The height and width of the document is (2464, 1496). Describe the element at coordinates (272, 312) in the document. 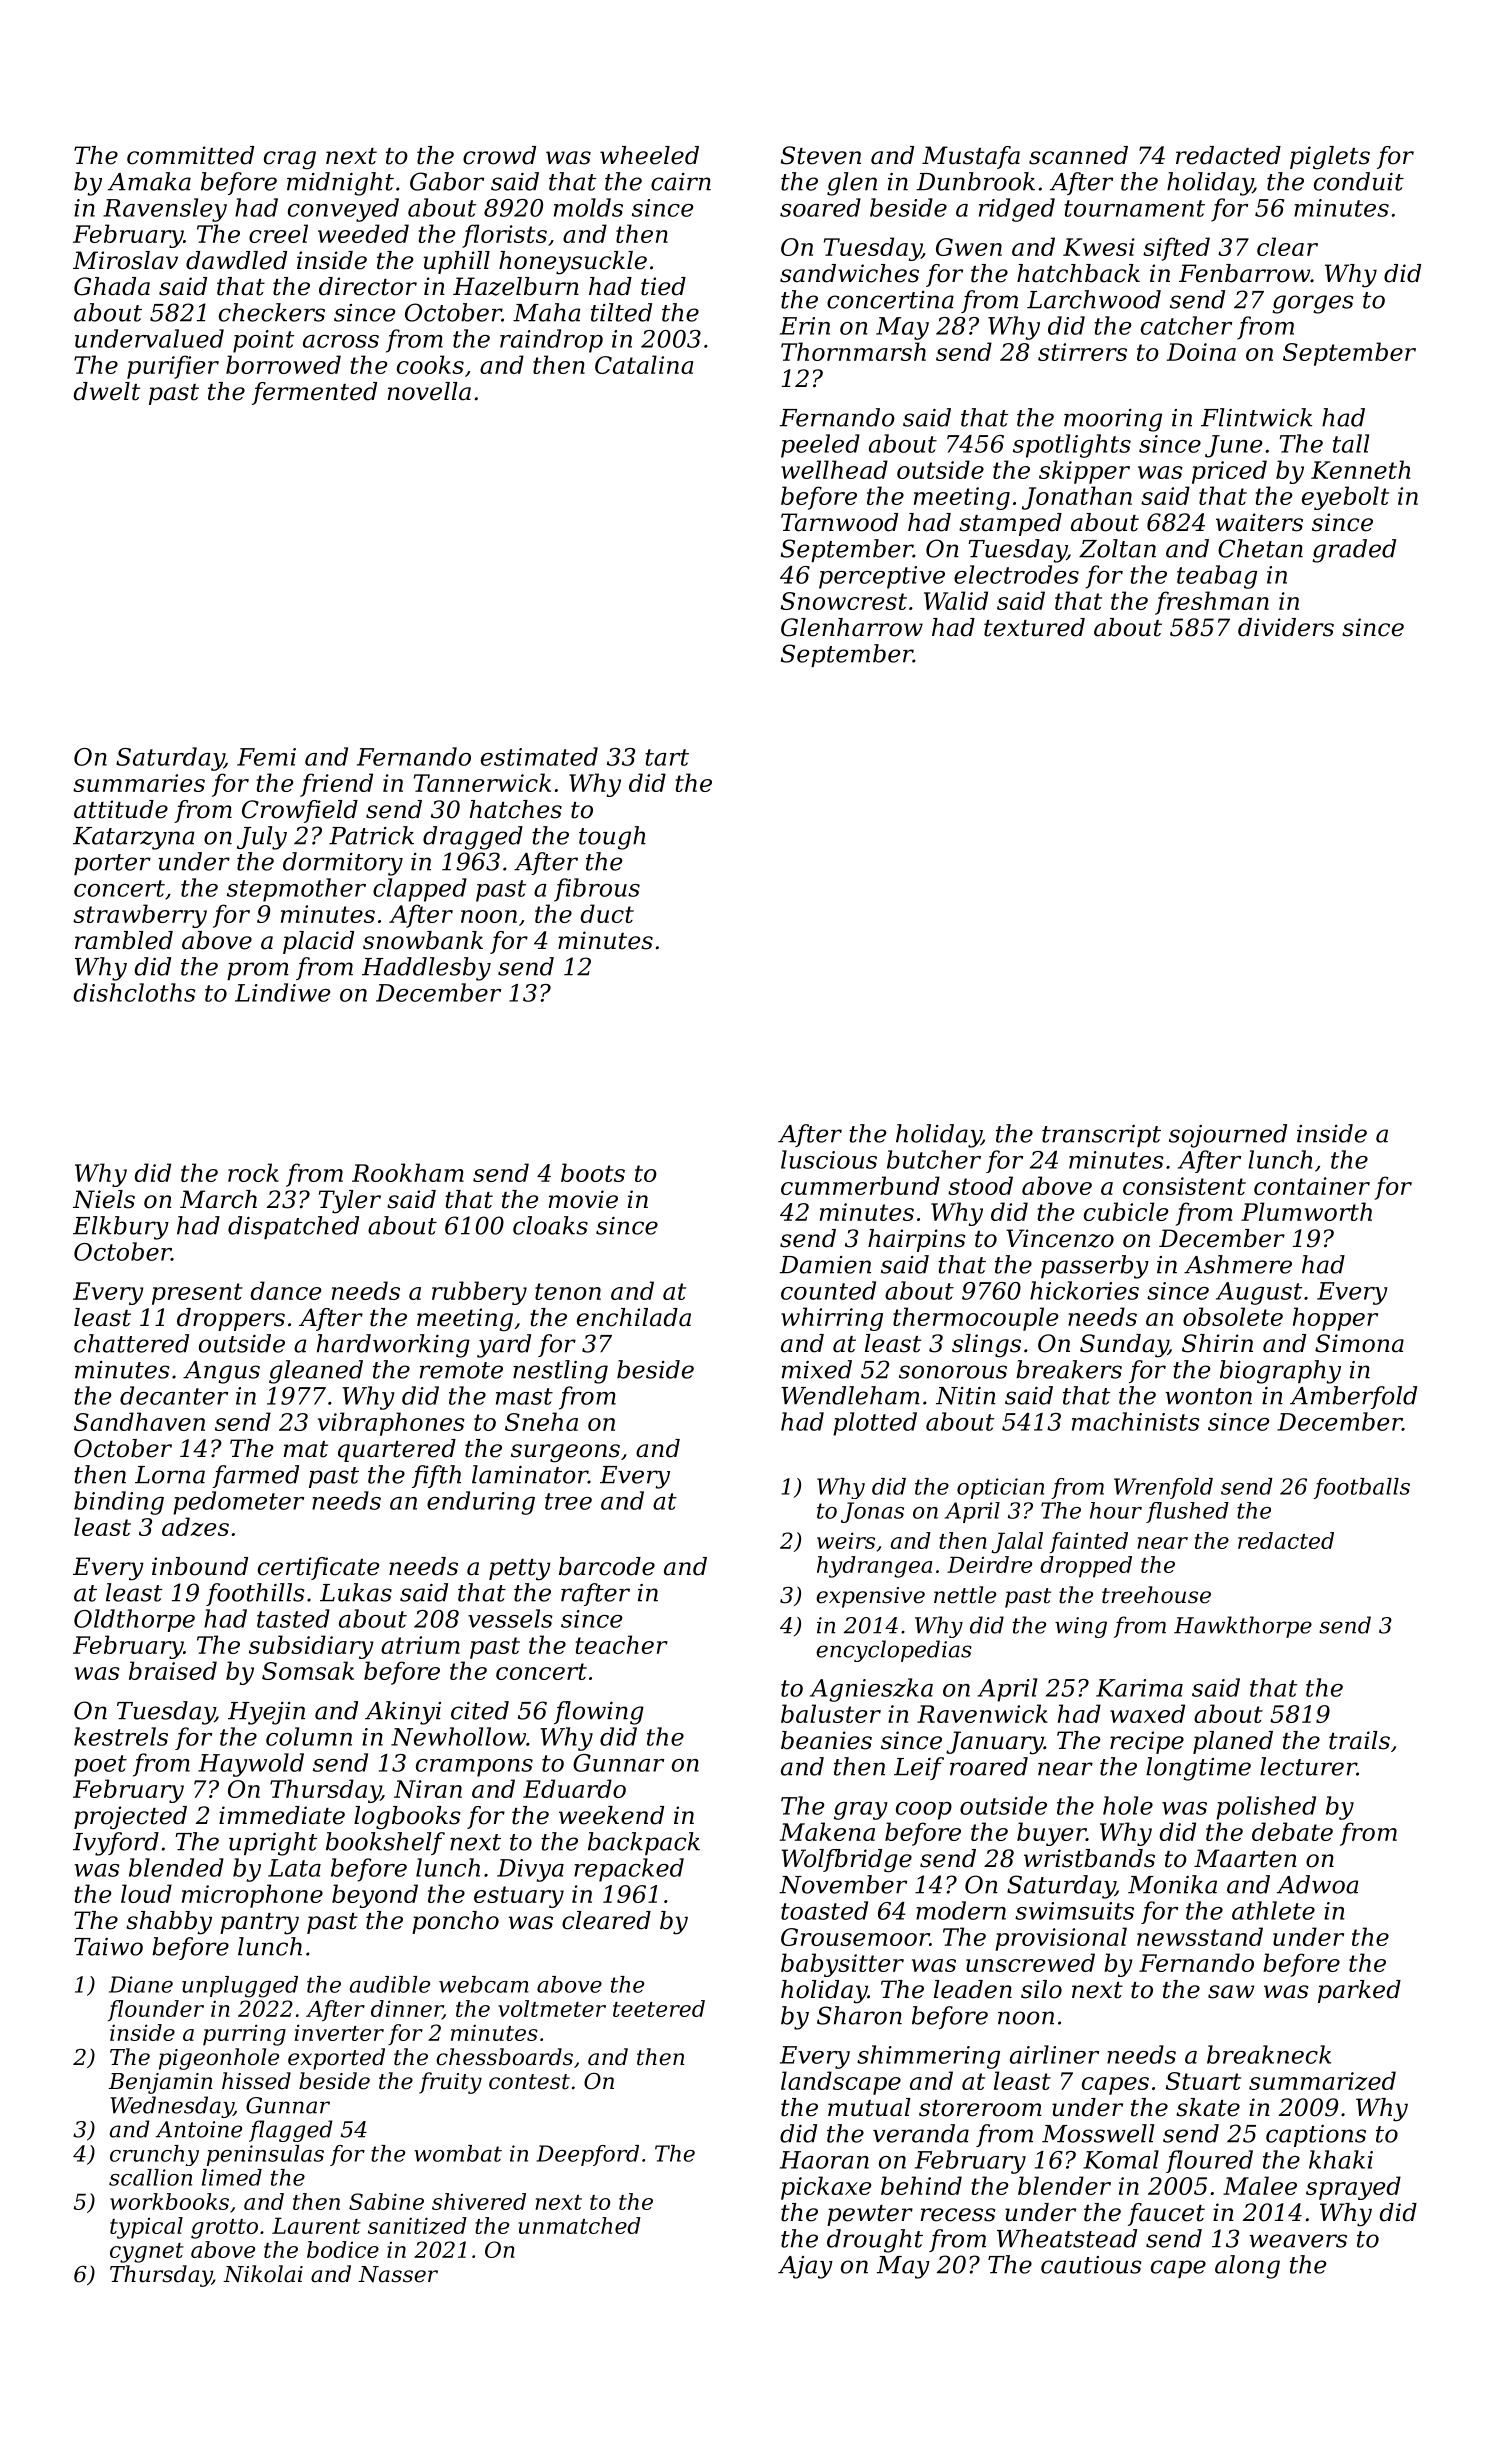

I see `checkers` at that location.
